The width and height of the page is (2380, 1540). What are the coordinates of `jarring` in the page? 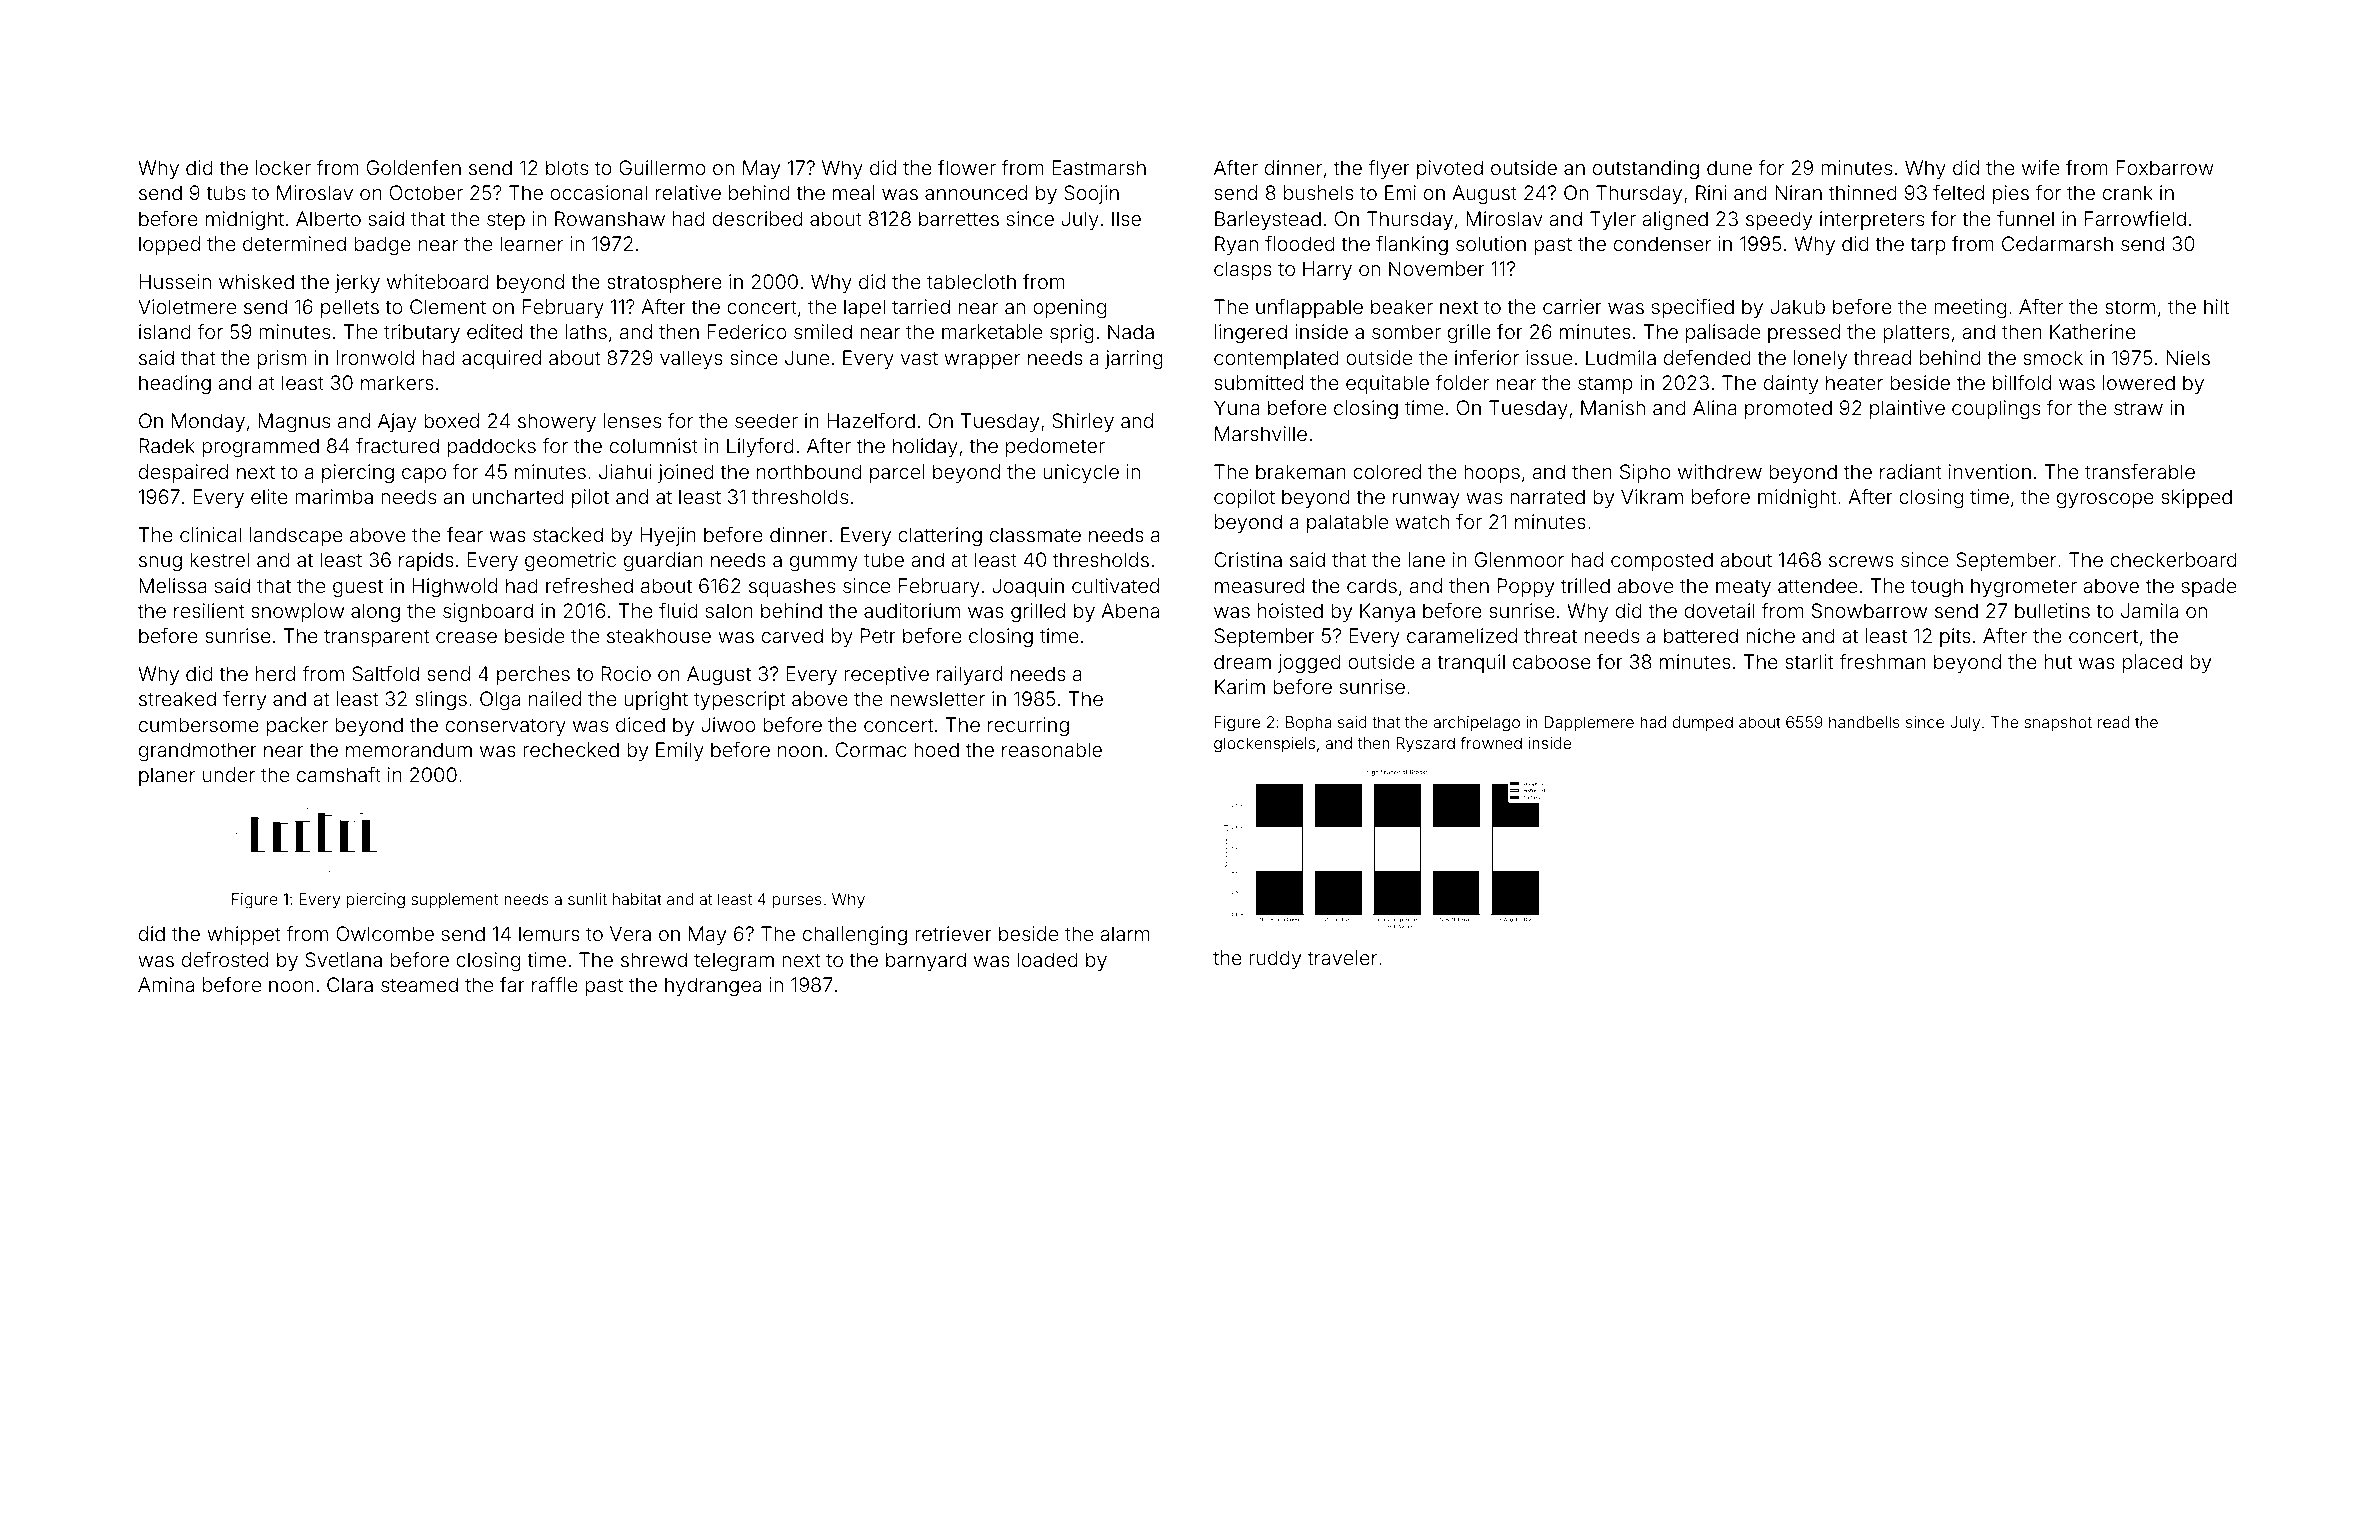 It's located at (1134, 360).
